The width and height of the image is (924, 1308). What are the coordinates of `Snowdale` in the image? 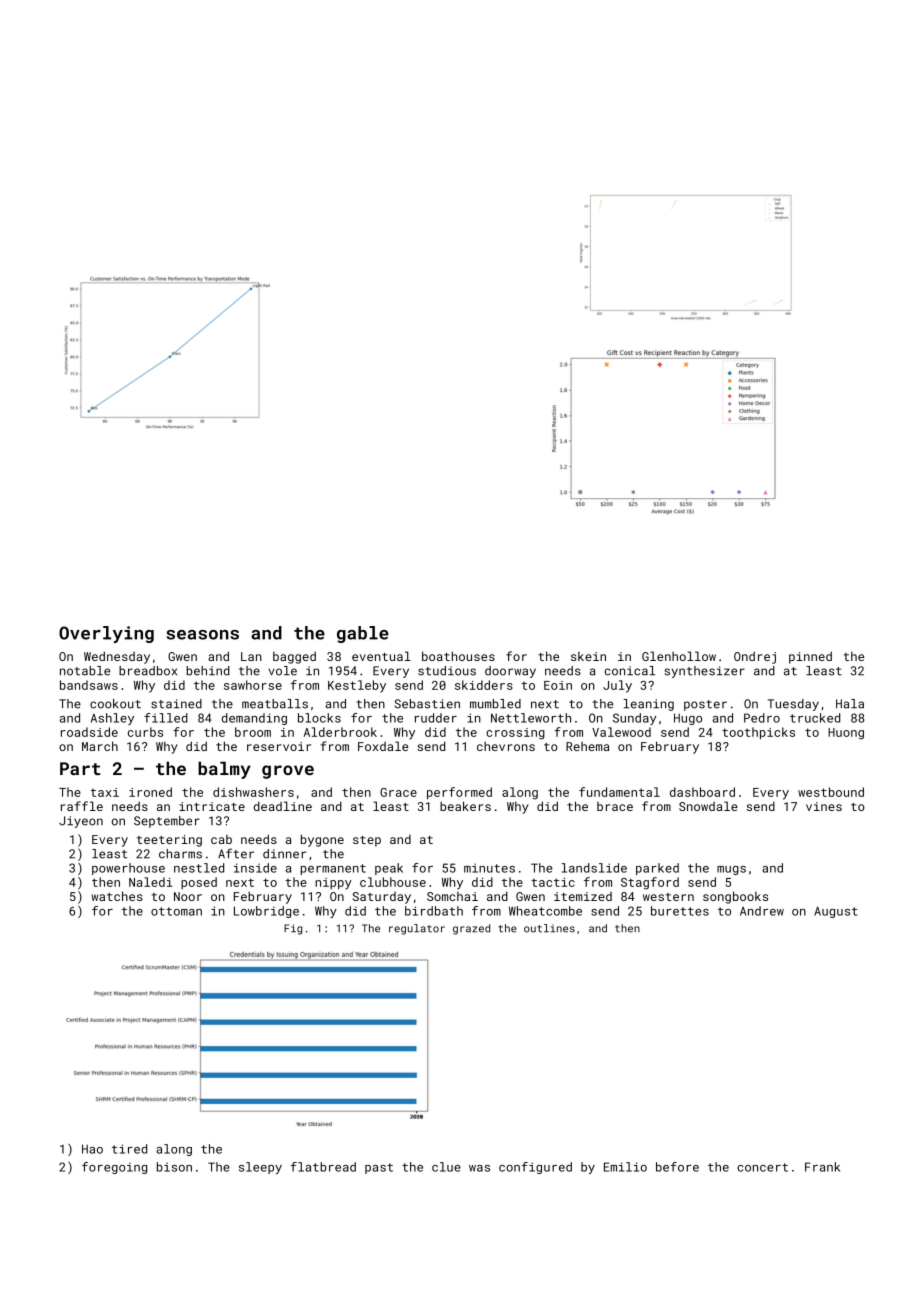 It's located at (708, 806).
